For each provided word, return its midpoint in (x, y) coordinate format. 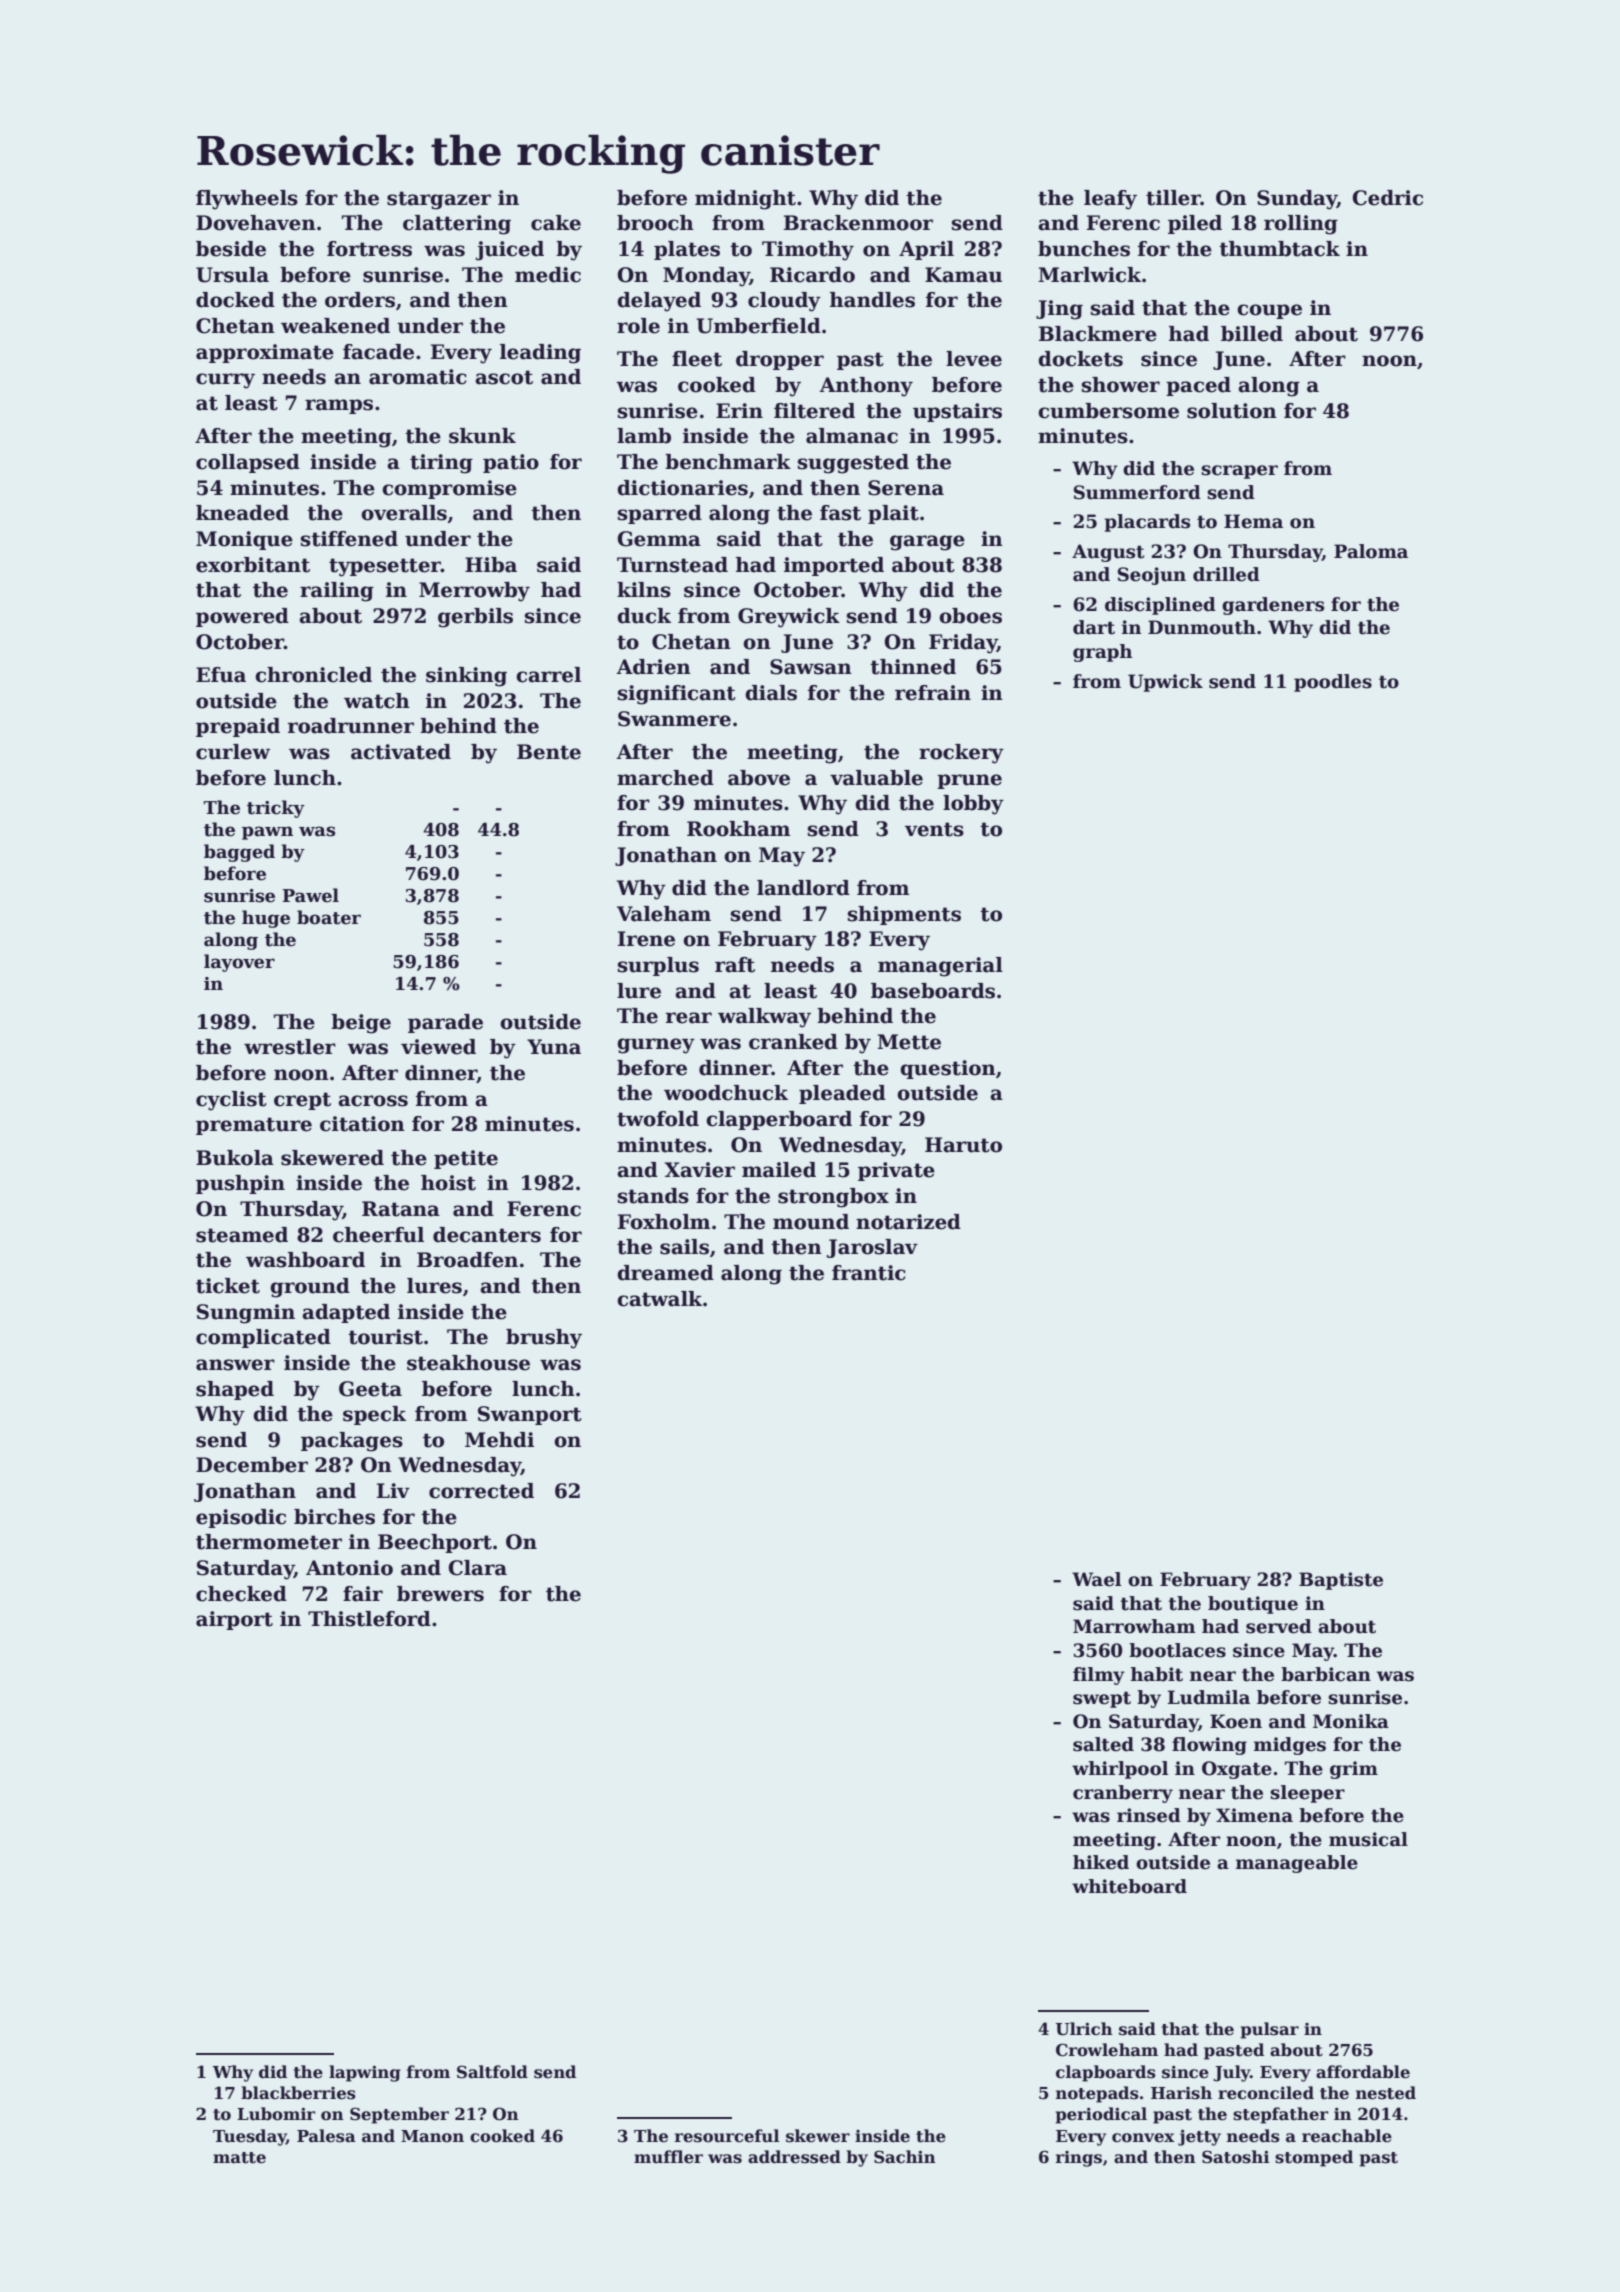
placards (1147, 523)
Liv (393, 1490)
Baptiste (1341, 1581)
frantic (869, 1273)
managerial (940, 967)
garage (927, 543)
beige (361, 1024)
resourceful (727, 2136)
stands (653, 1196)
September (399, 2115)
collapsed (248, 463)
